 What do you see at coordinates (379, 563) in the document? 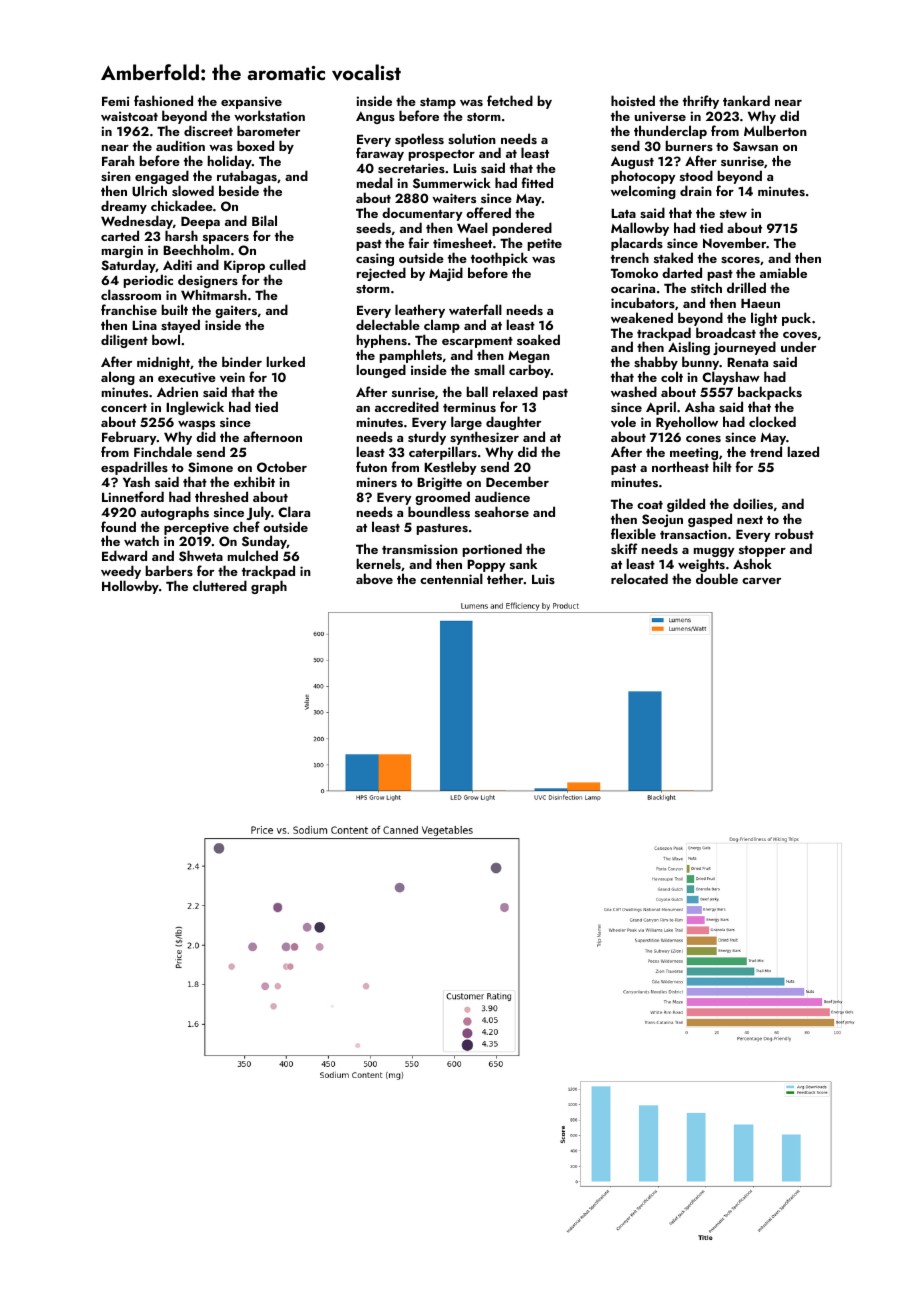
I see `kernels` at bounding box center [379, 563].
